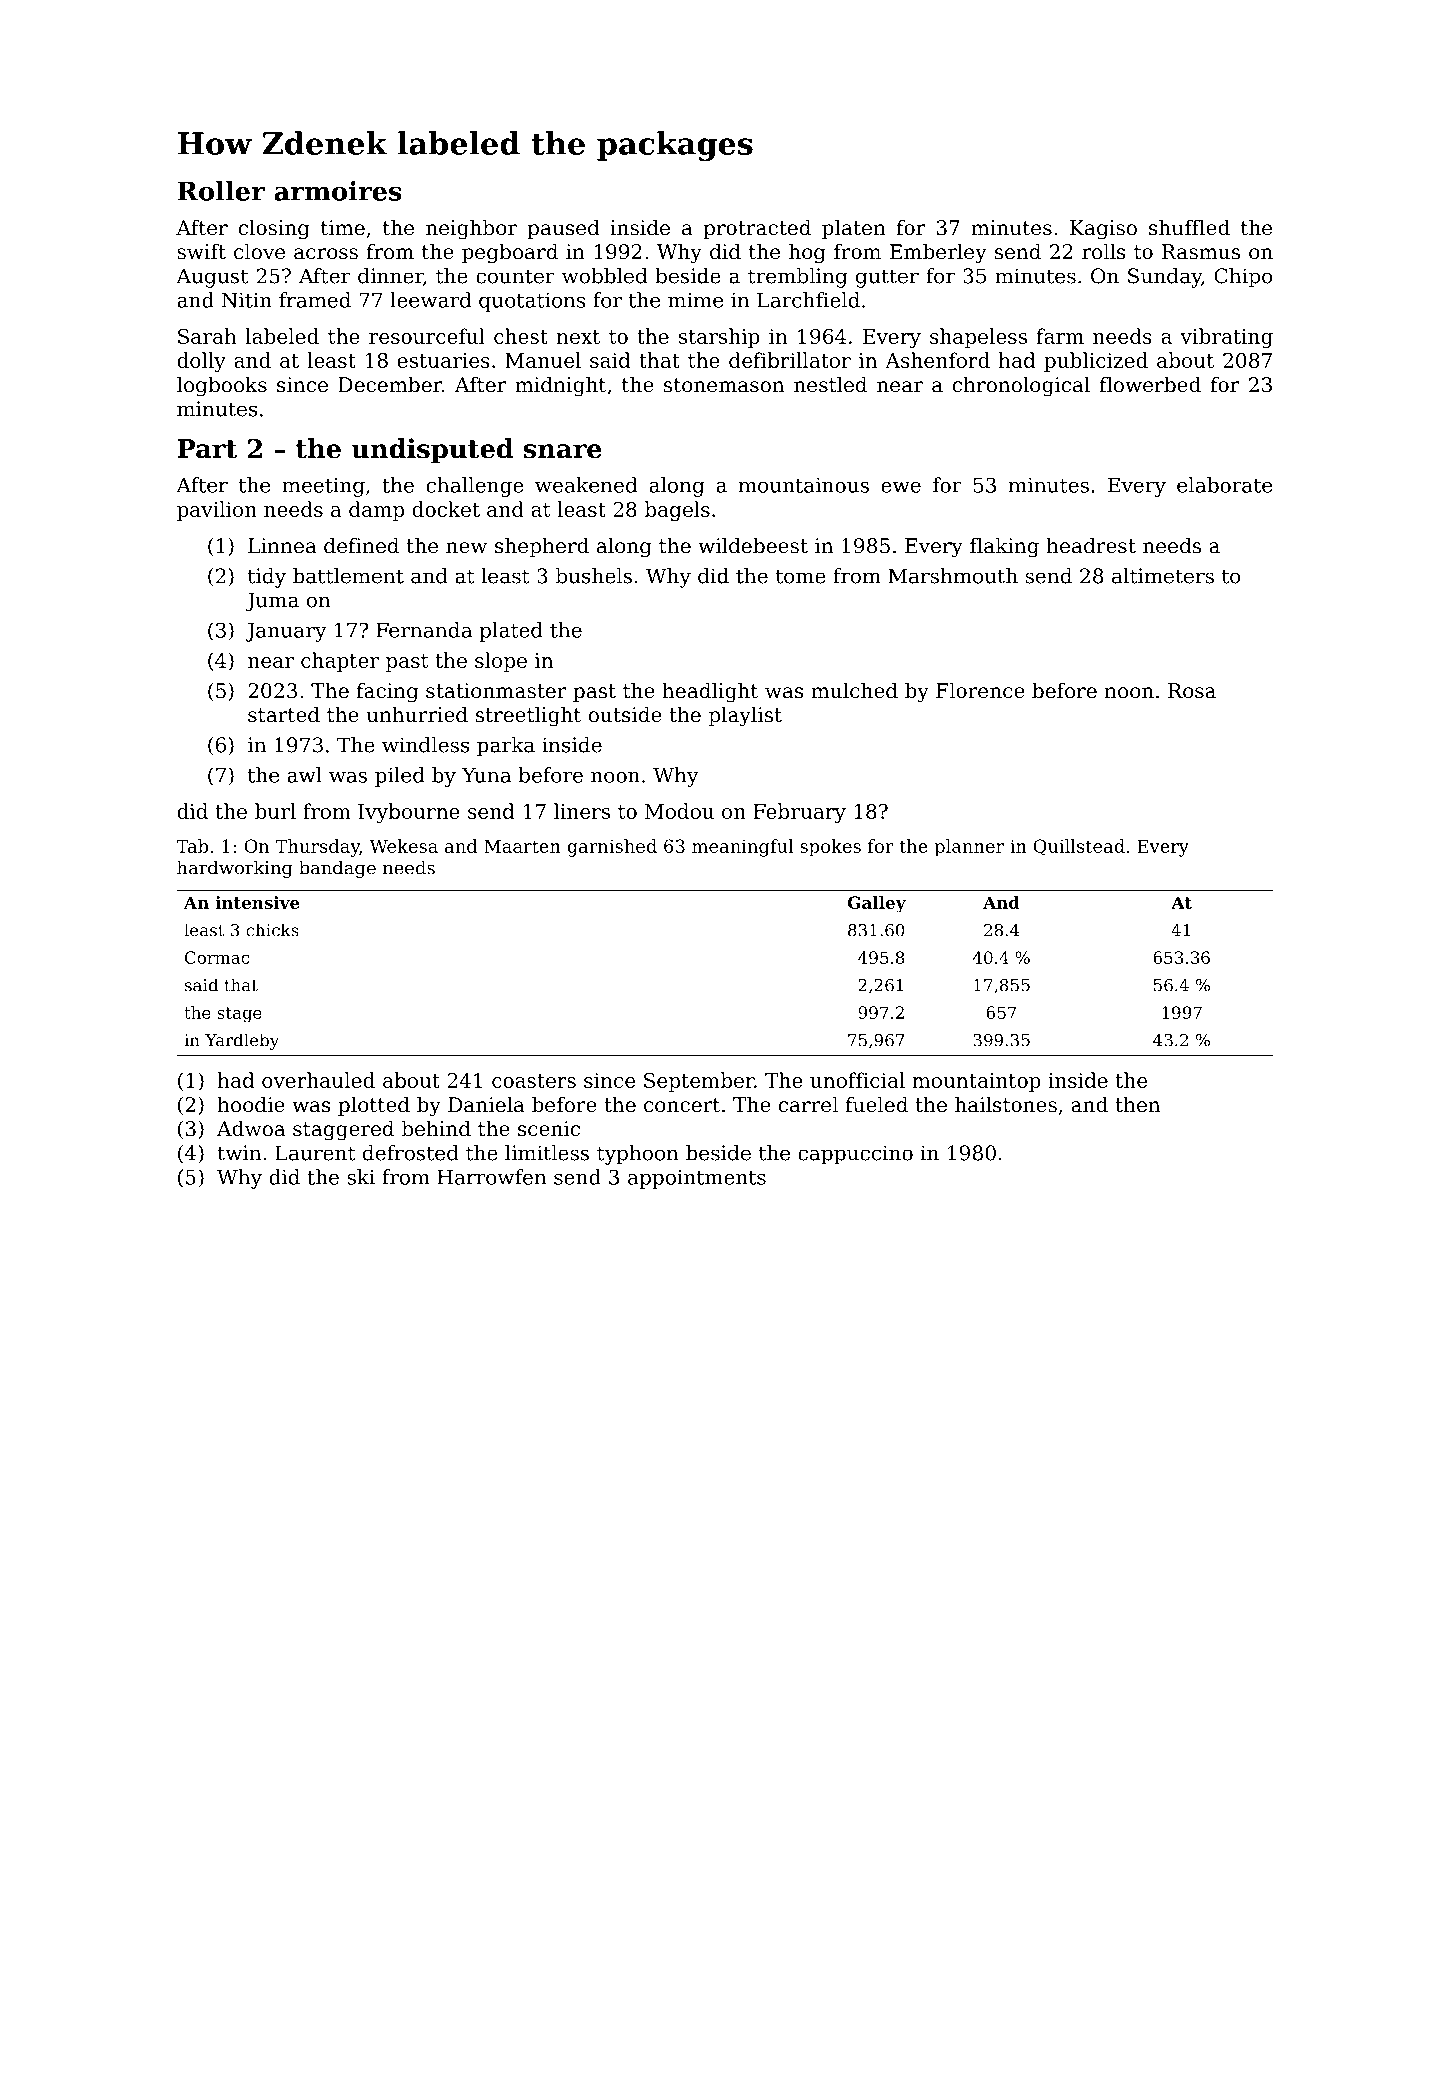  Describe the element at coordinates (411, 1153) in the document. I see `defrosted` at that location.
